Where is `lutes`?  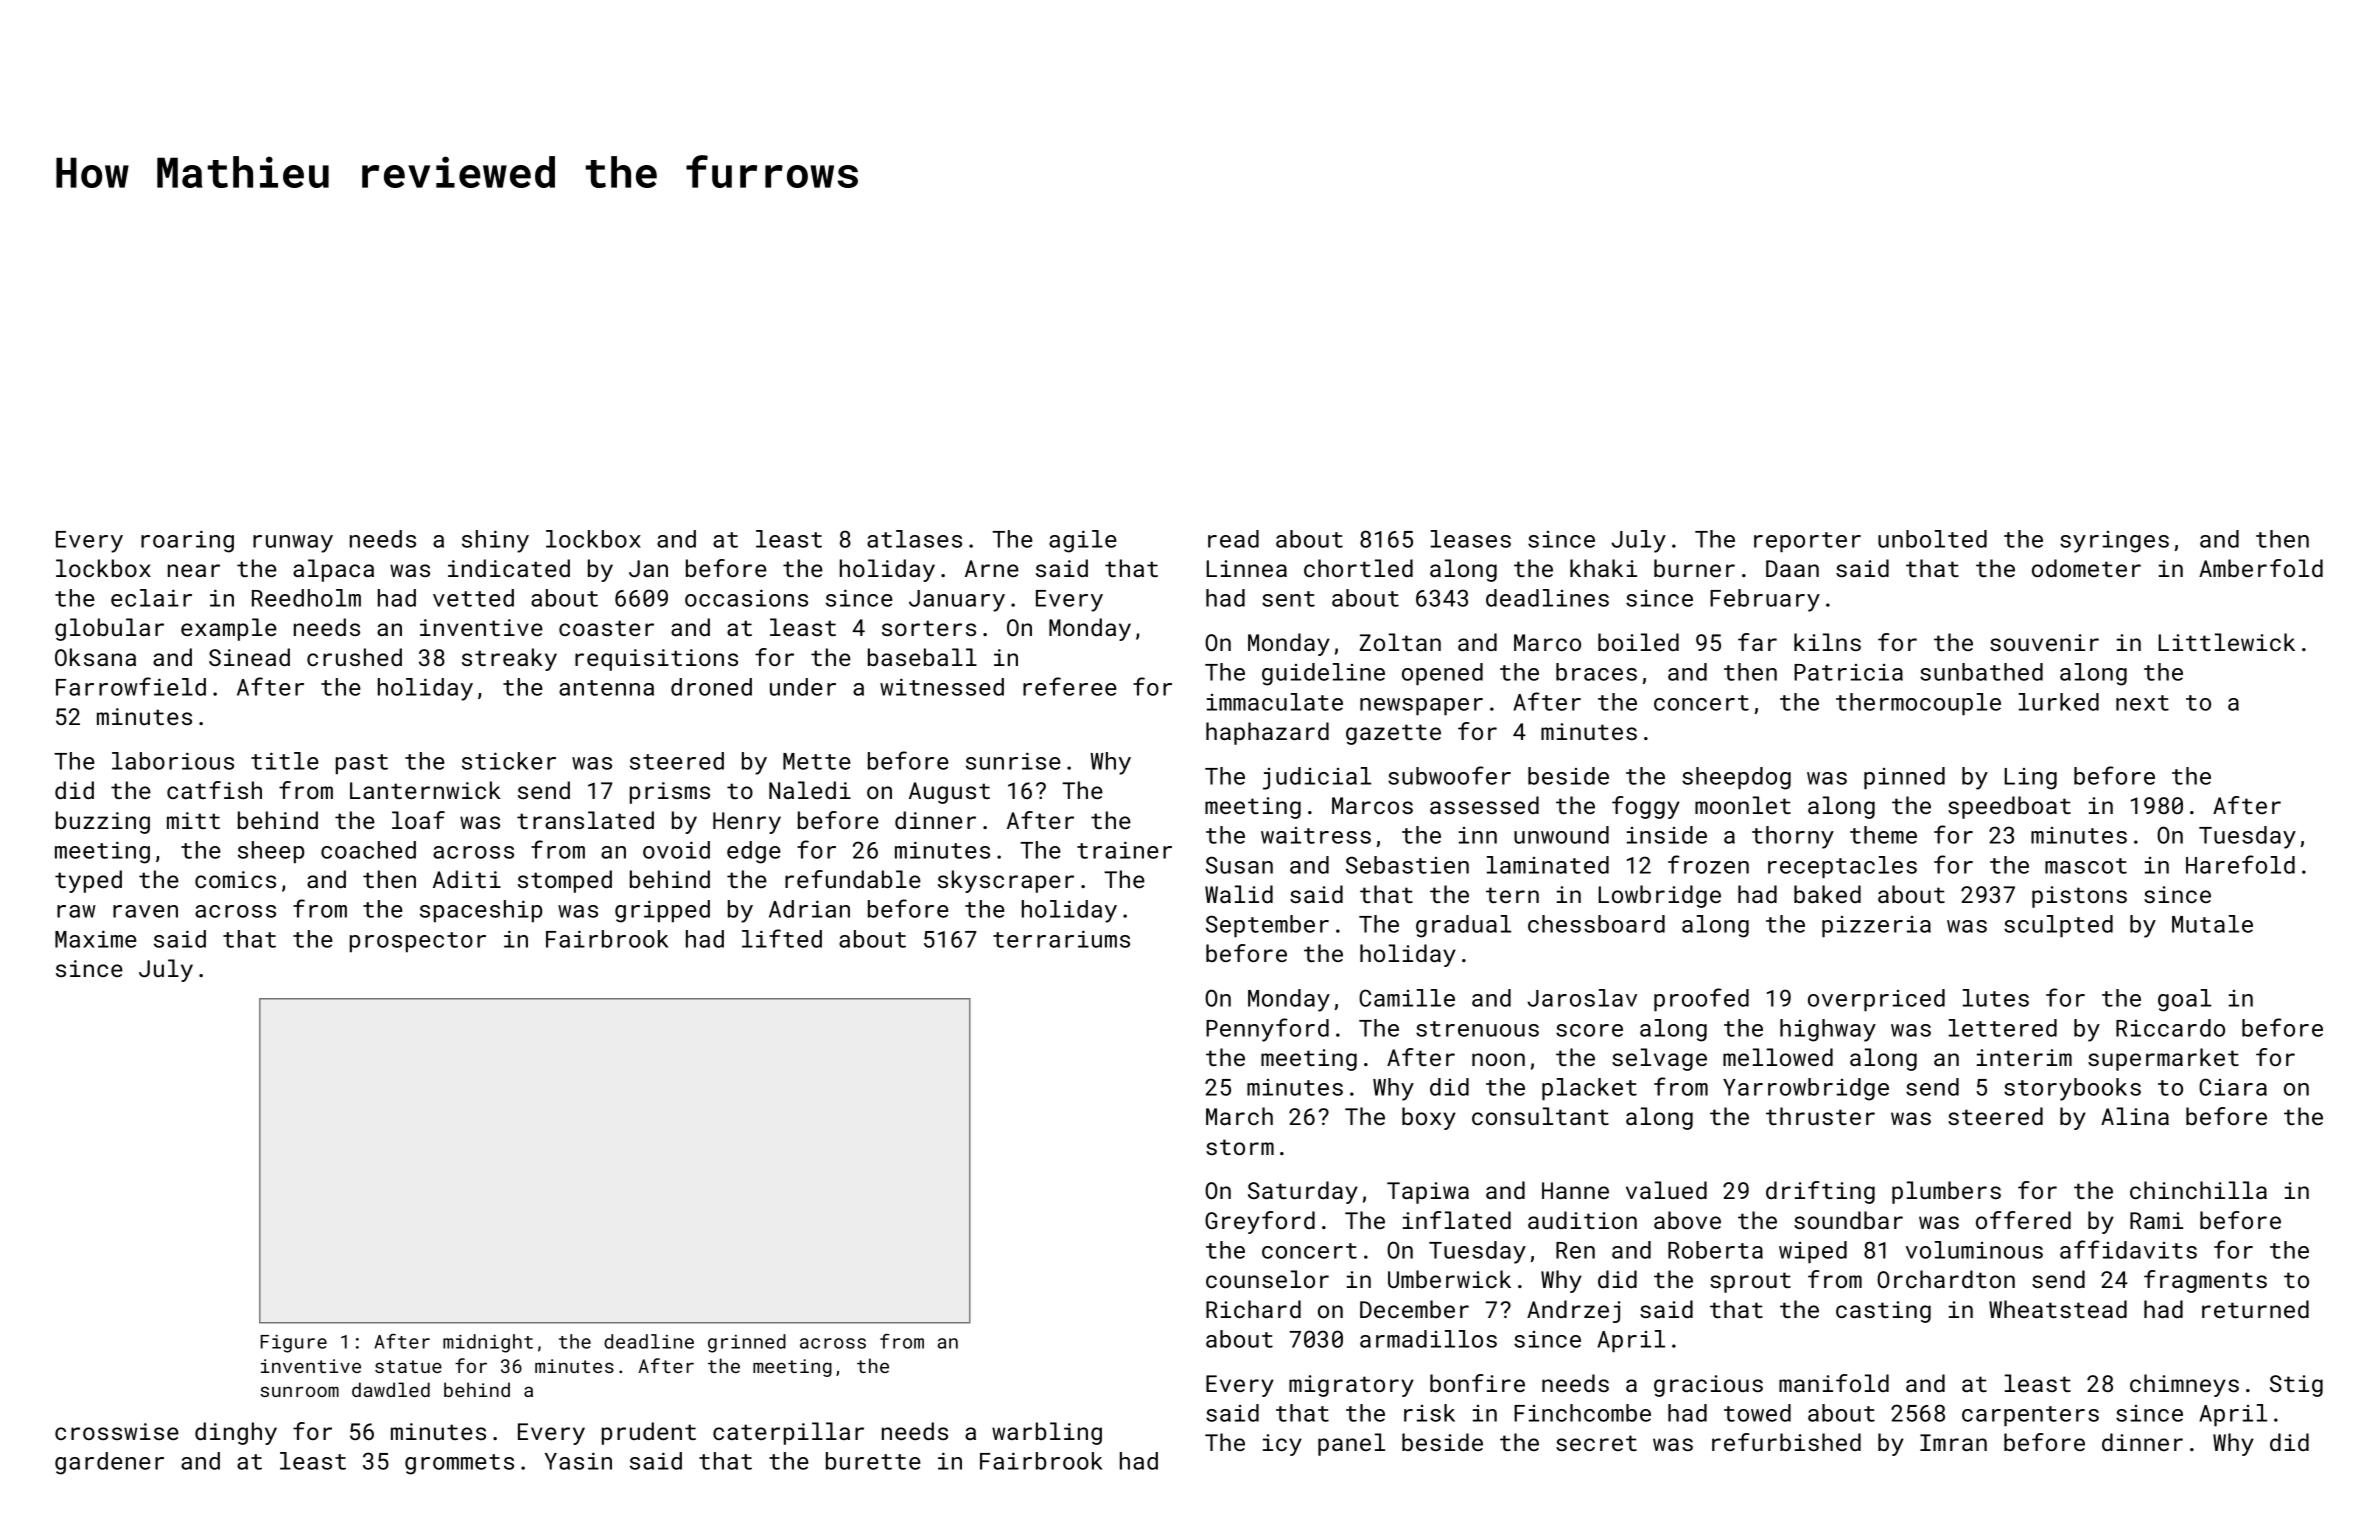 lutes is located at coordinates (1996, 998).
